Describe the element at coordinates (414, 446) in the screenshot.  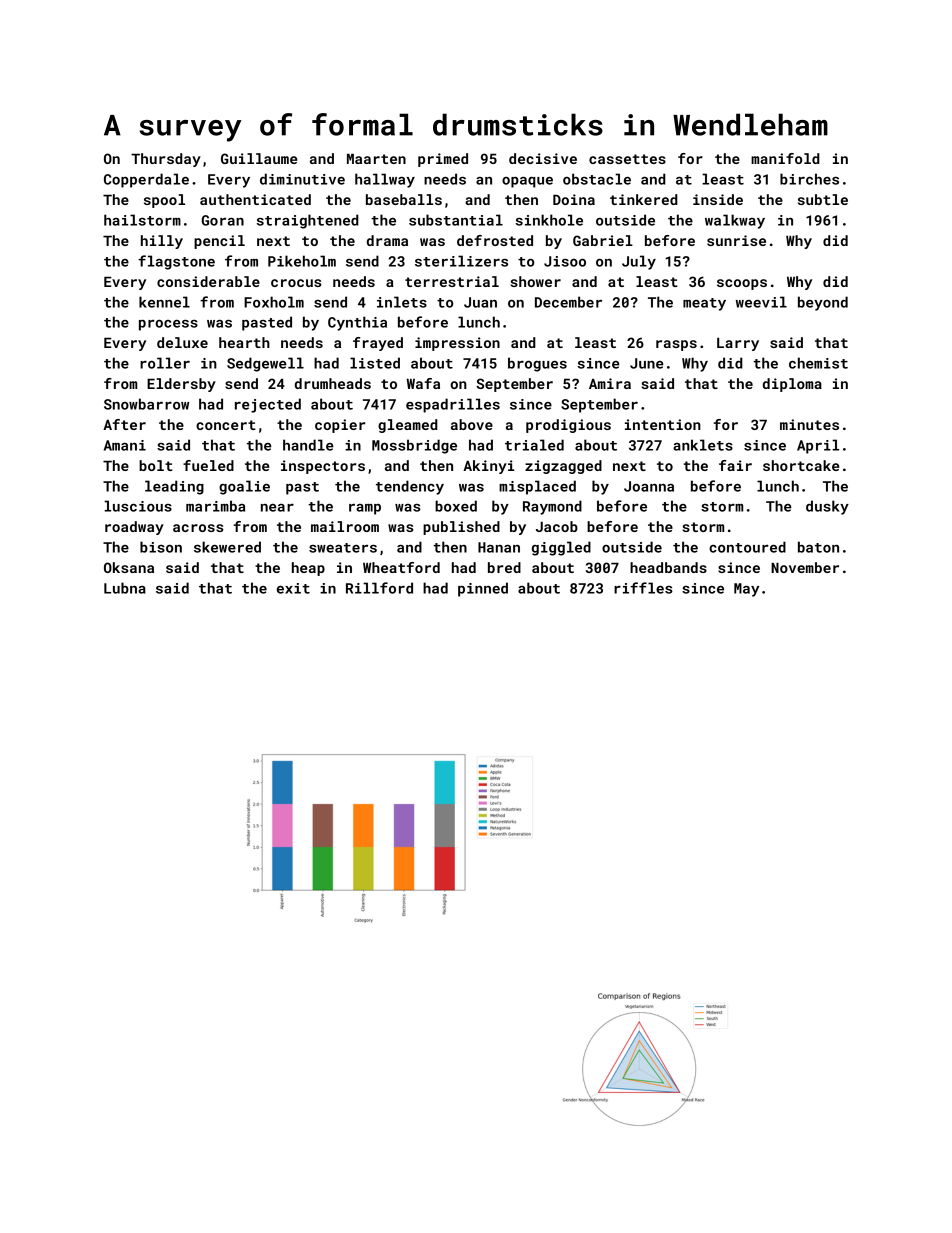
I see `Mossbridge` at that location.
